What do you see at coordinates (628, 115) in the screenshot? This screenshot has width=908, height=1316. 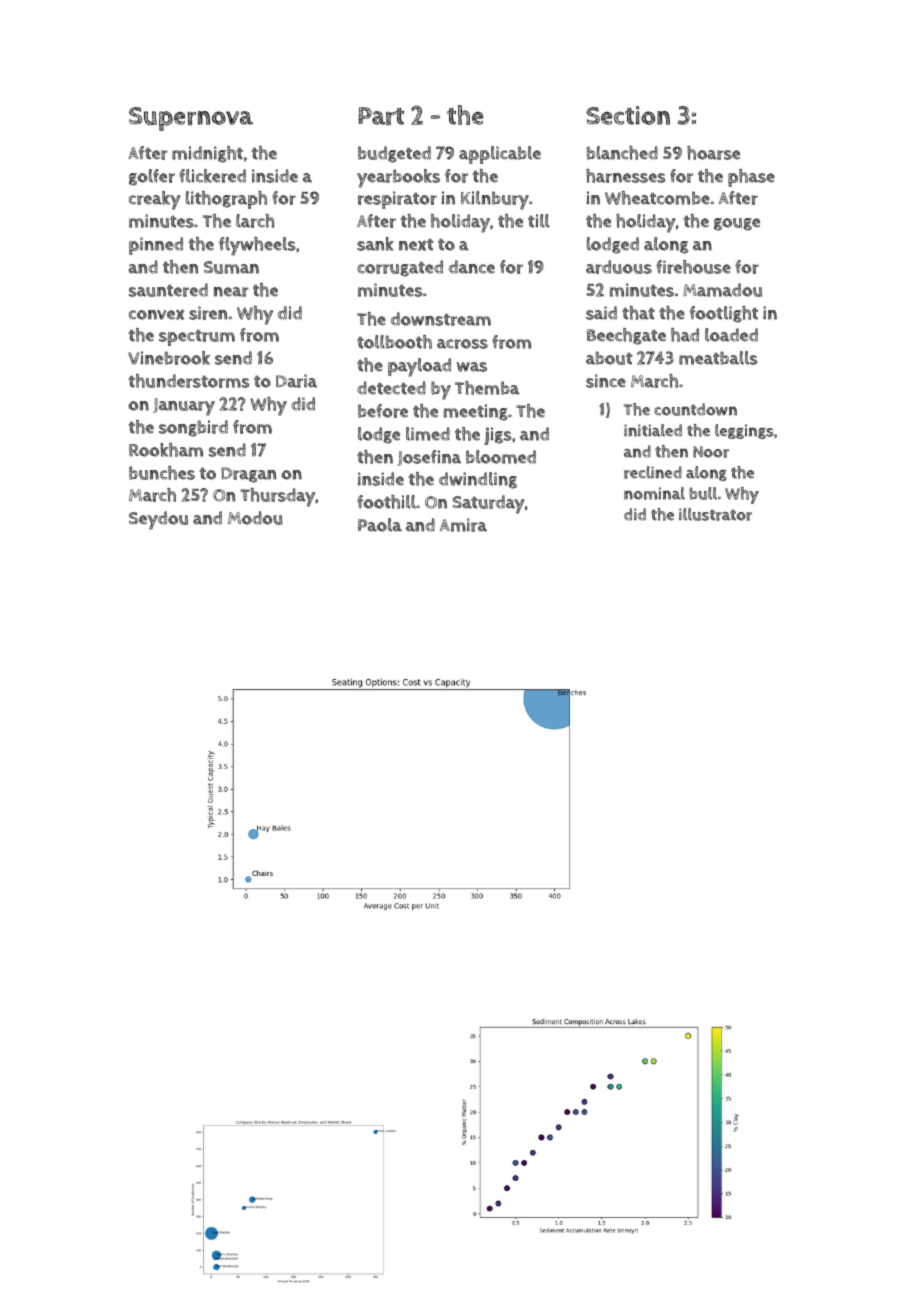 I see `Section` at bounding box center [628, 115].
